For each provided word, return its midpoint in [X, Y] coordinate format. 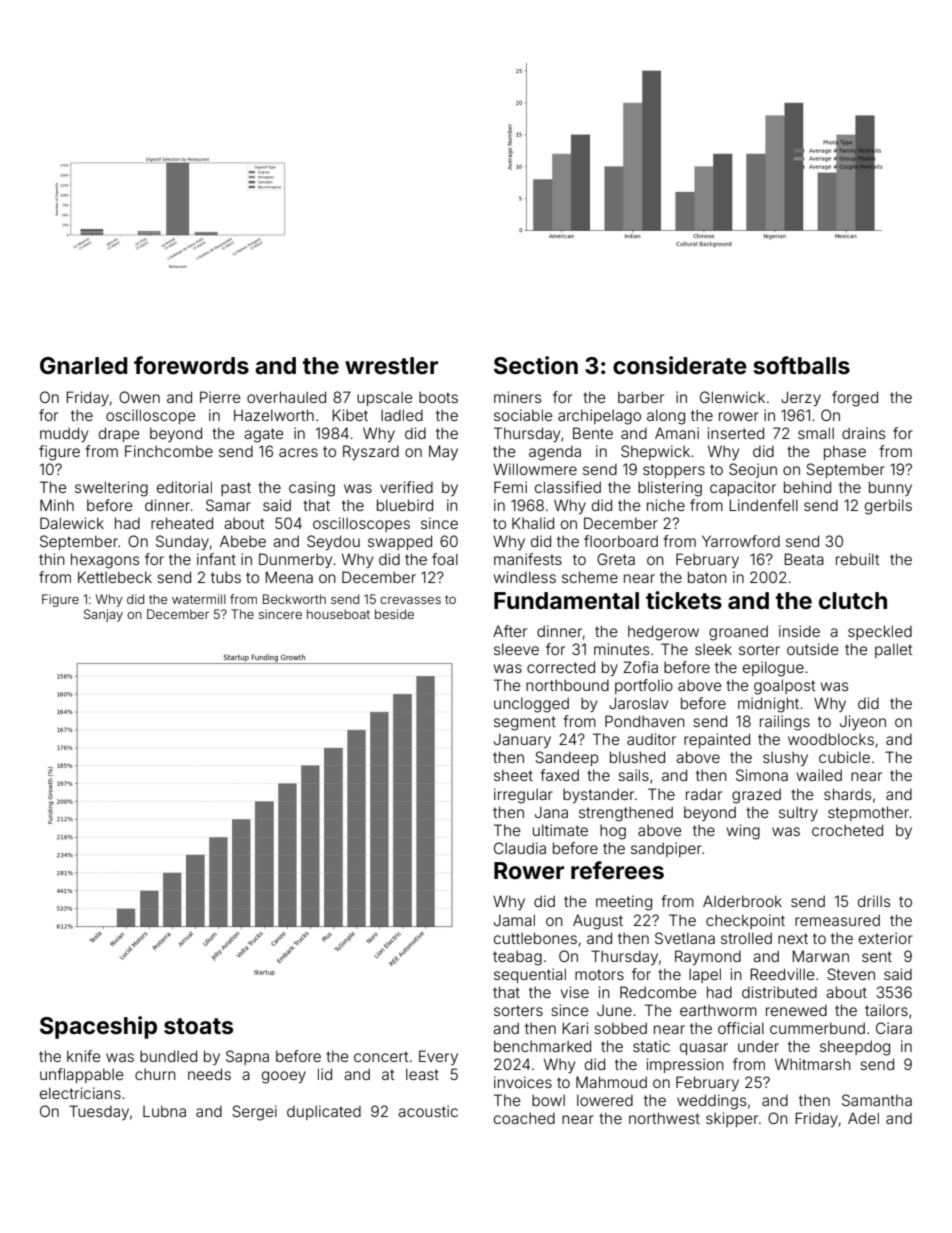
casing [312, 489]
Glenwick [732, 397]
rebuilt [858, 559]
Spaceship [98, 1027]
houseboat [338, 614]
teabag [517, 958]
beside [394, 614]
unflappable [82, 1075]
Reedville [782, 974]
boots [438, 397]
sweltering [111, 489]
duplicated [324, 1112]
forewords [191, 365]
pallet [894, 650]
